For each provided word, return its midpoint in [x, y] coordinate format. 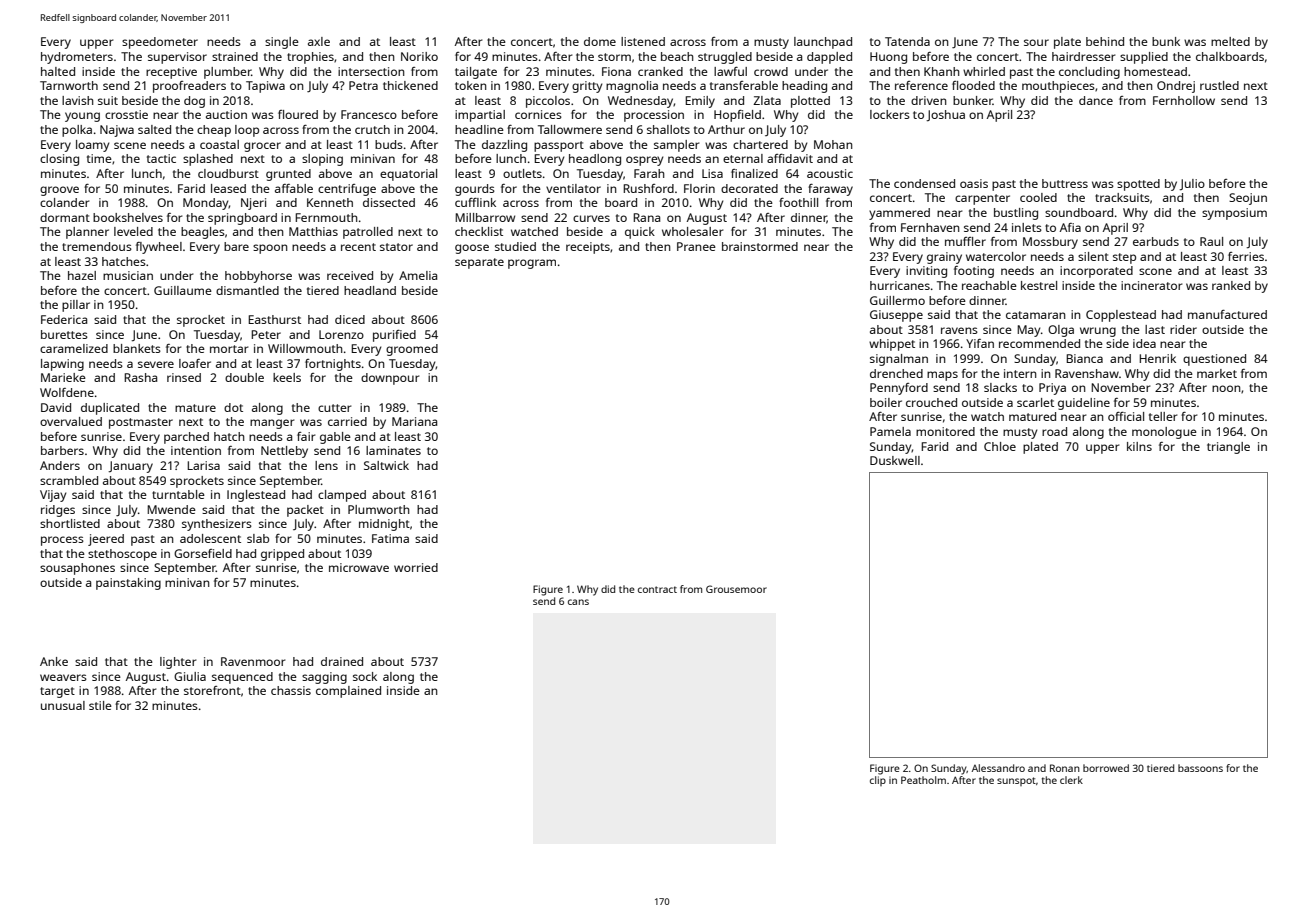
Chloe [1000, 446]
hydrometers [77, 58]
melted [1230, 41]
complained [348, 692]
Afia [1070, 227]
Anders [60, 465]
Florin [699, 188]
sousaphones [77, 569]
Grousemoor [736, 589]
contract [657, 589]
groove [59, 191]
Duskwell [895, 460]
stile [100, 705]
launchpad [823, 43]
